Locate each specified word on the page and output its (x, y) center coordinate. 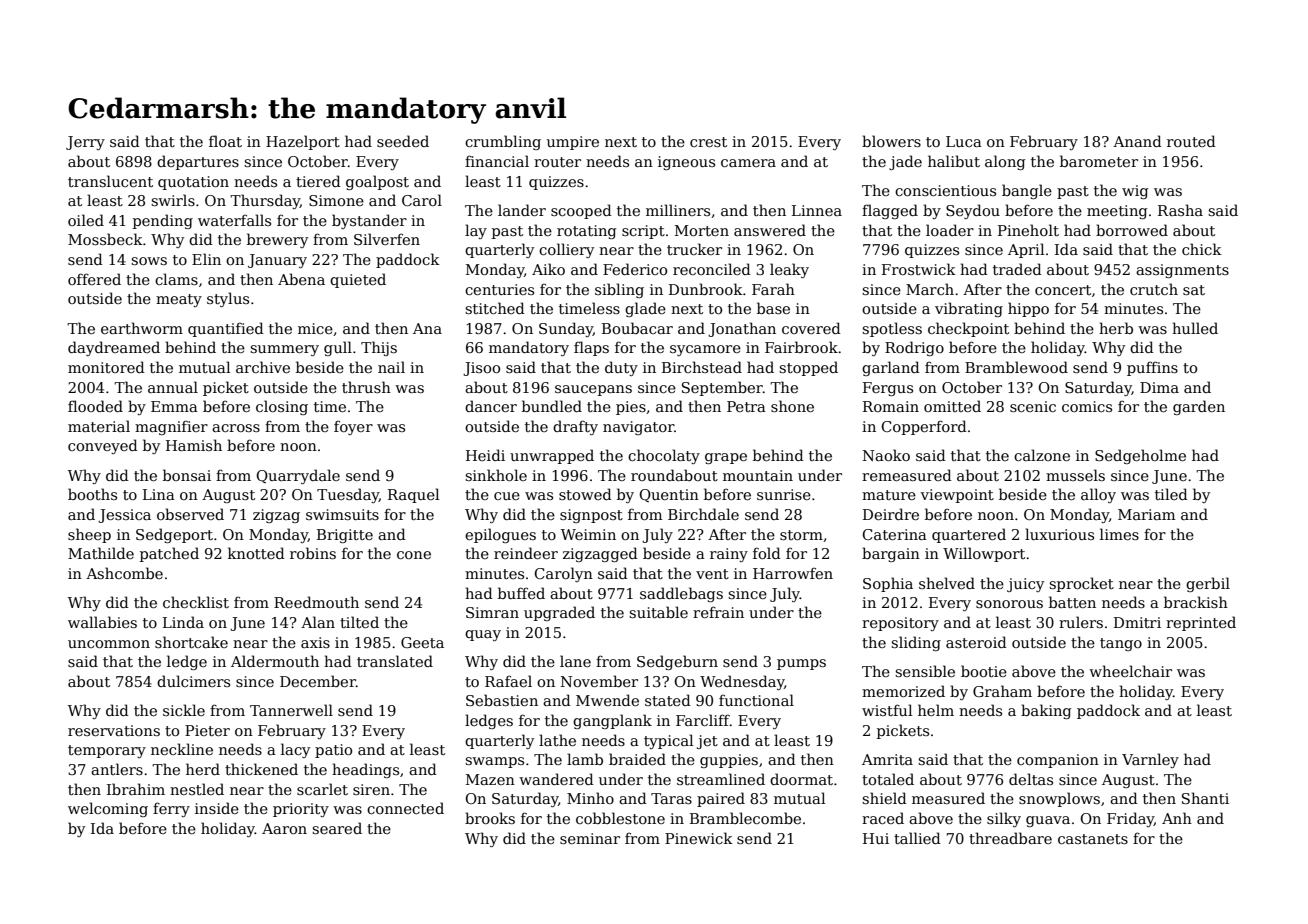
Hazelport (303, 142)
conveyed (103, 446)
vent (712, 574)
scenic (1033, 406)
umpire (573, 143)
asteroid (976, 642)
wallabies (102, 622)
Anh (1177, 818)
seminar (590, 838)
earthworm (142, 328)
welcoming (108, 809)
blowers (891, 141)
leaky (789, 270)
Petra (746, 406)
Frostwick (919, 269)
